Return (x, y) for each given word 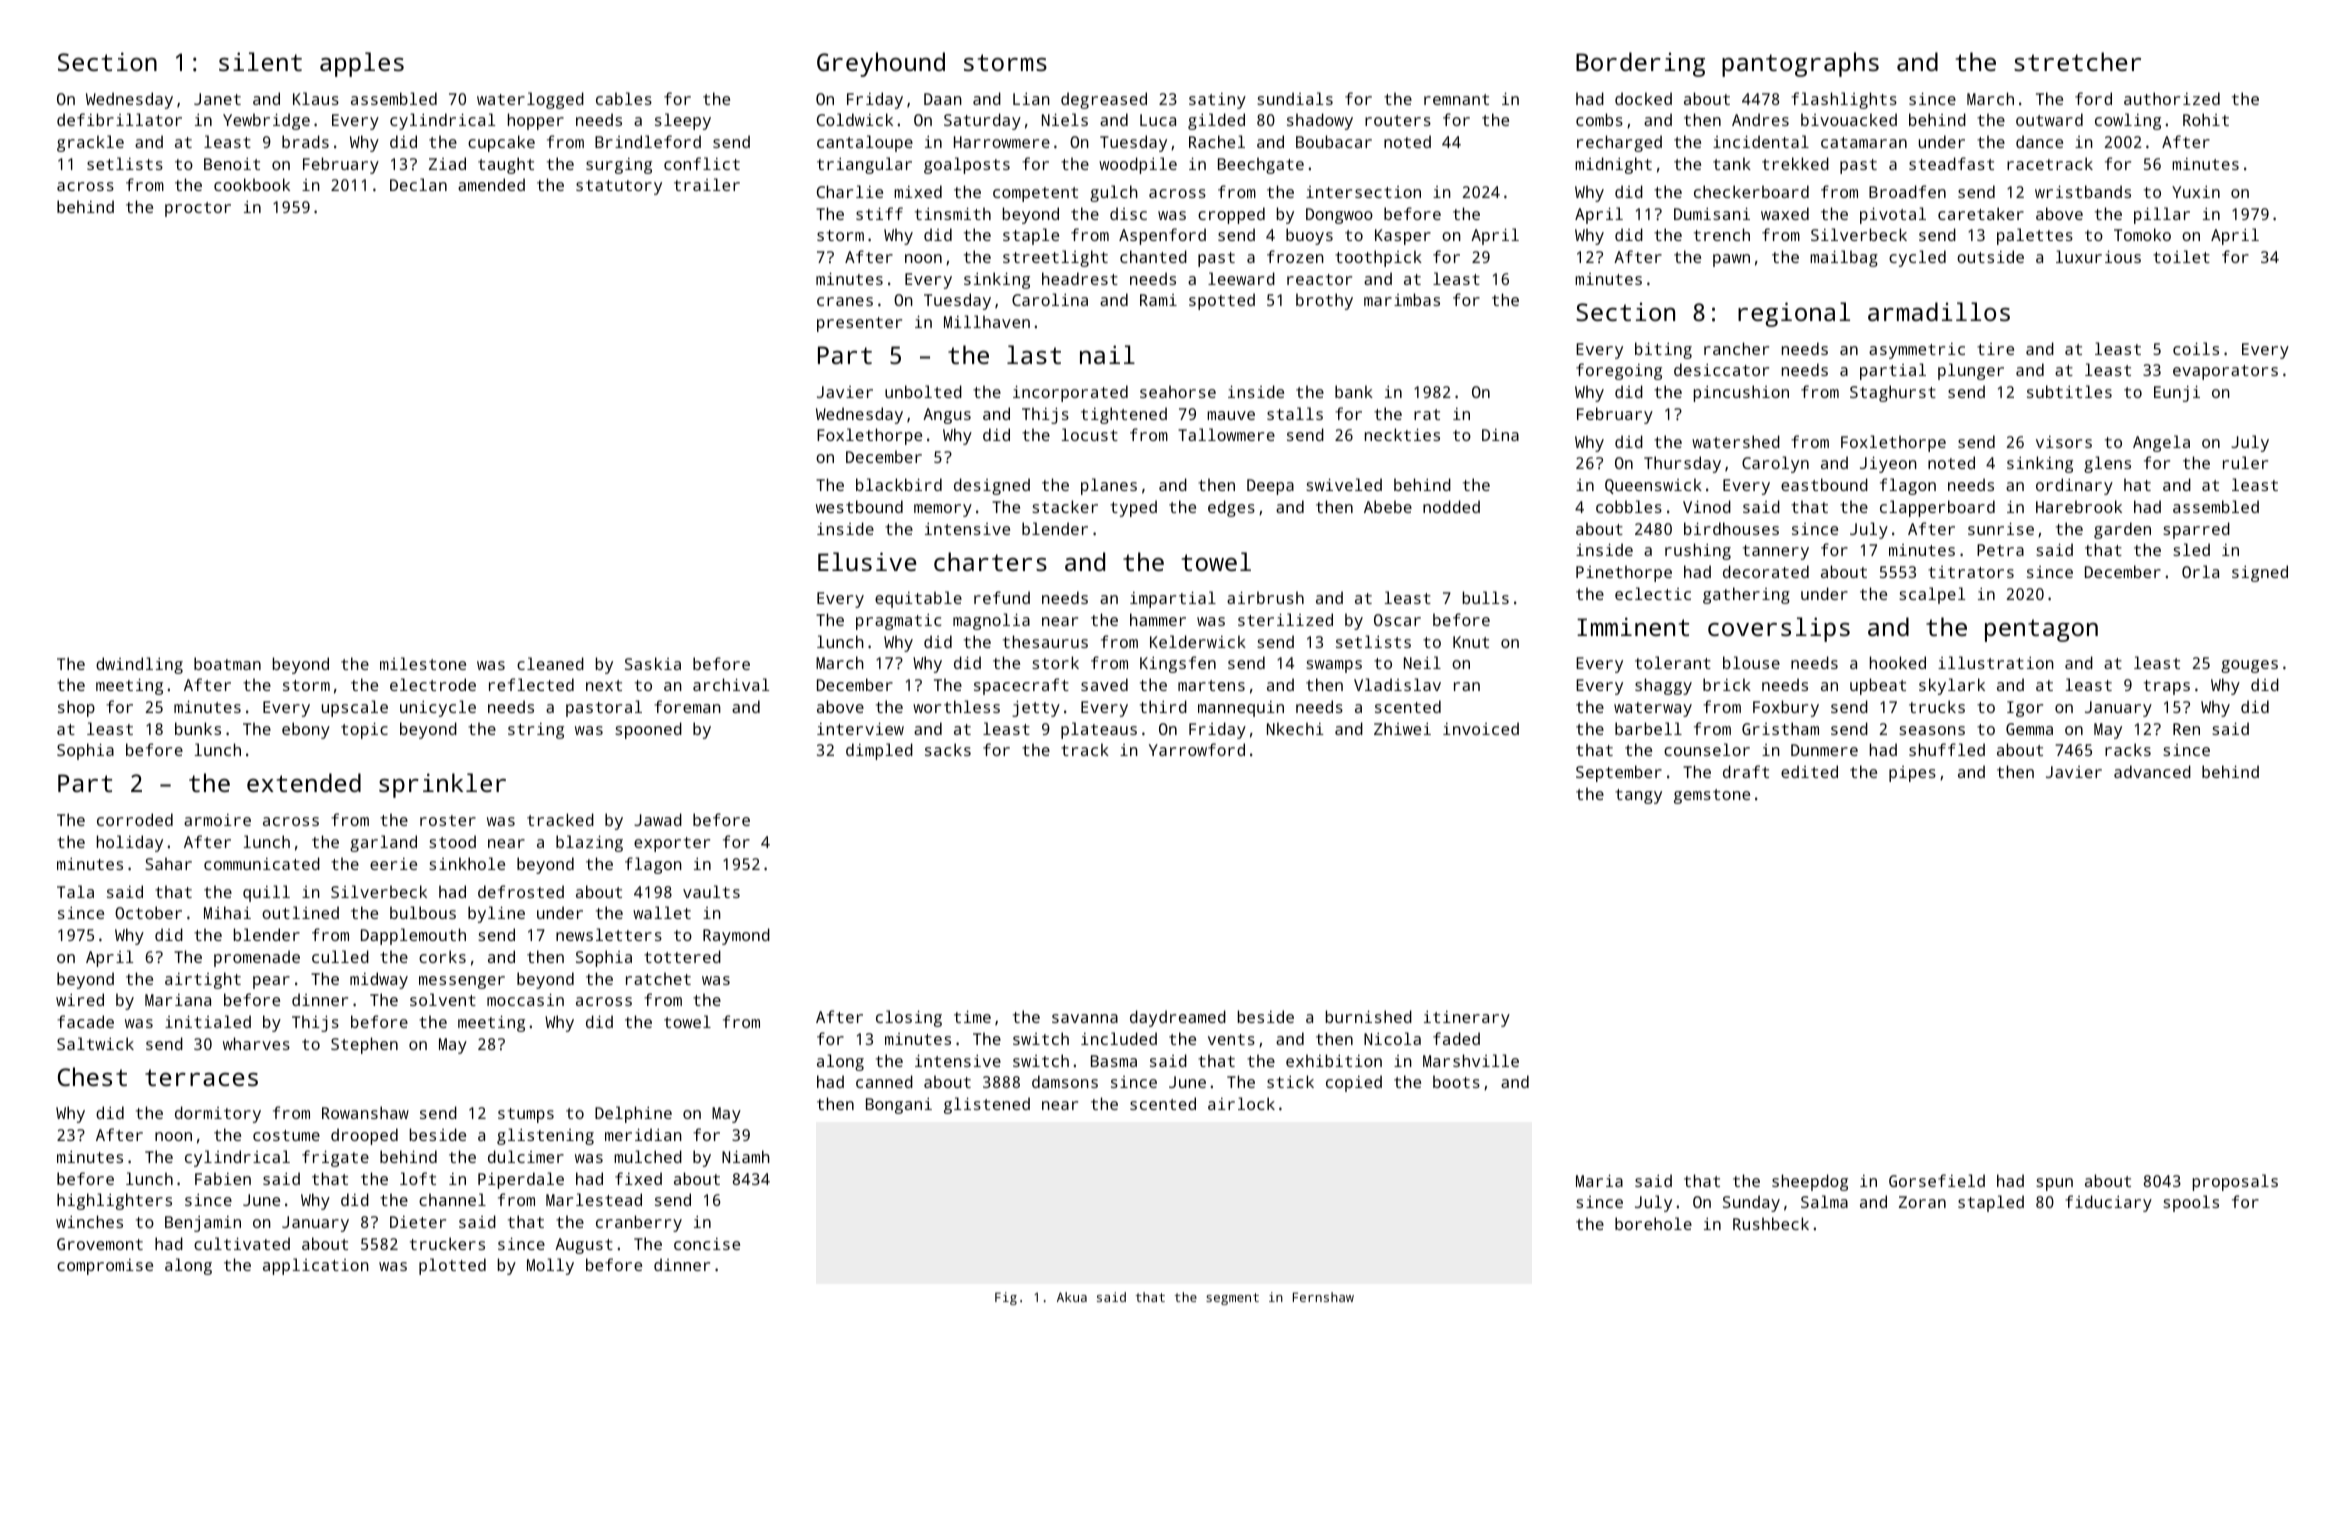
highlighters (114, 1201)
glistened (987, 1105)
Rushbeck (1771, 1223)
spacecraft (1021, 686)
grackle (90, 143)
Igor (2025, 709)
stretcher (2077, 61)
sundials (1295, 98)
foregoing (1619, 371)
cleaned (550, 663)
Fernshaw (1323, 1297)
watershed (1736, 441)
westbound (859, 506)
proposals (2235, 1182)
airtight (203, 980)
